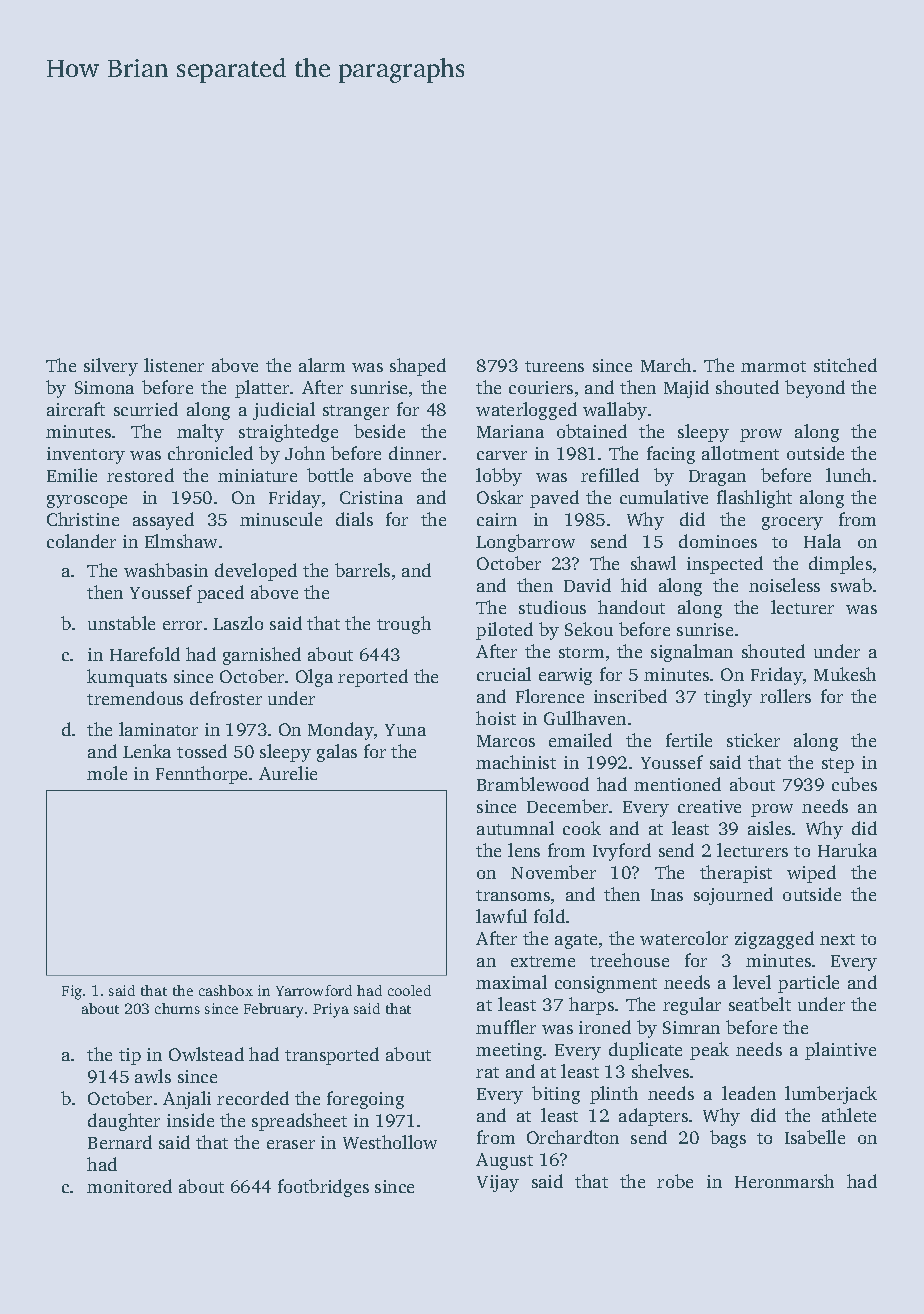 Image resolution: width=924 pixels, height=1314 pixels. I want to click on colander, so click(81, 541).
